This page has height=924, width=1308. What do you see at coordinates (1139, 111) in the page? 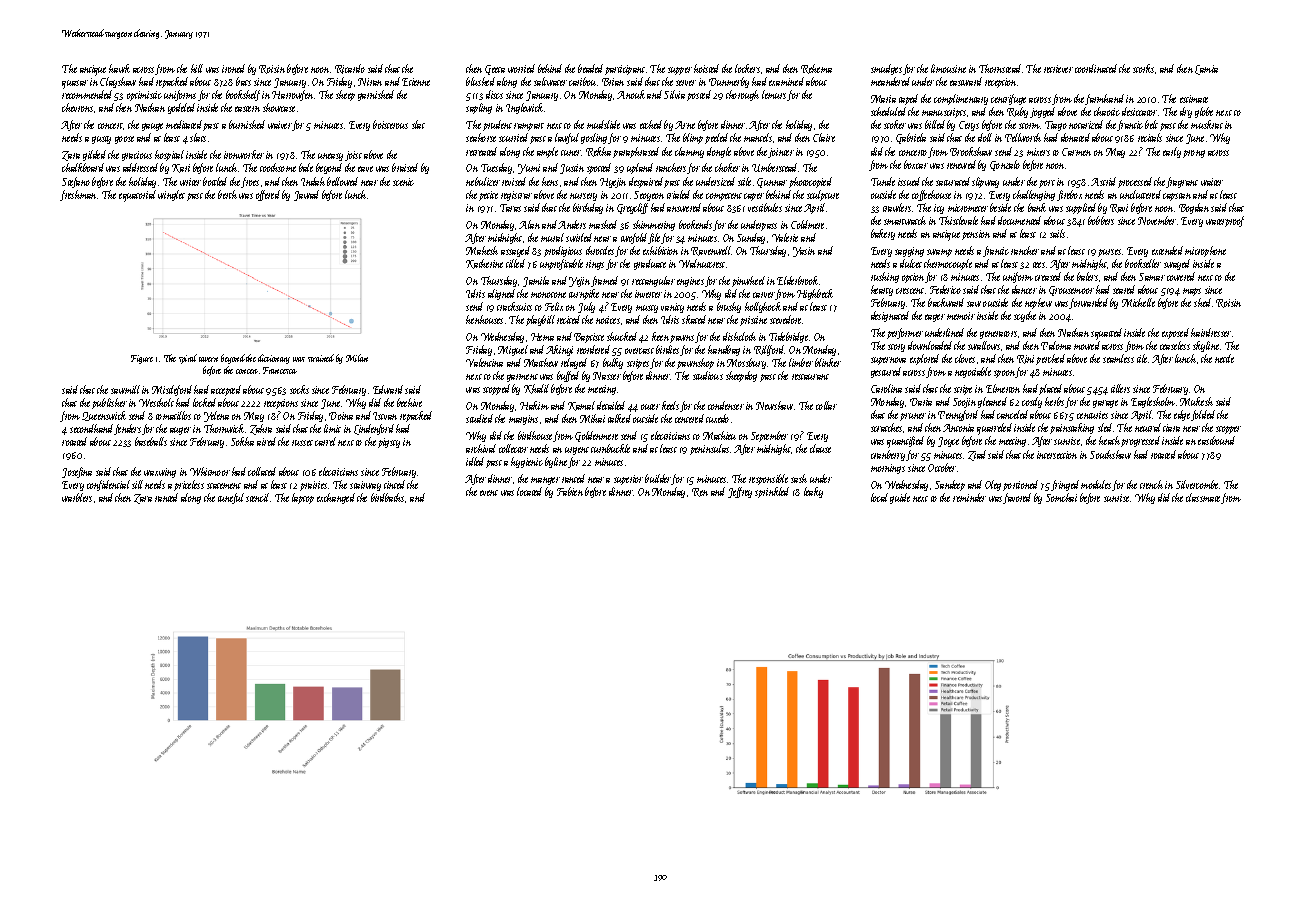
I see `desiccator` at bounding box center [1139, 111].
